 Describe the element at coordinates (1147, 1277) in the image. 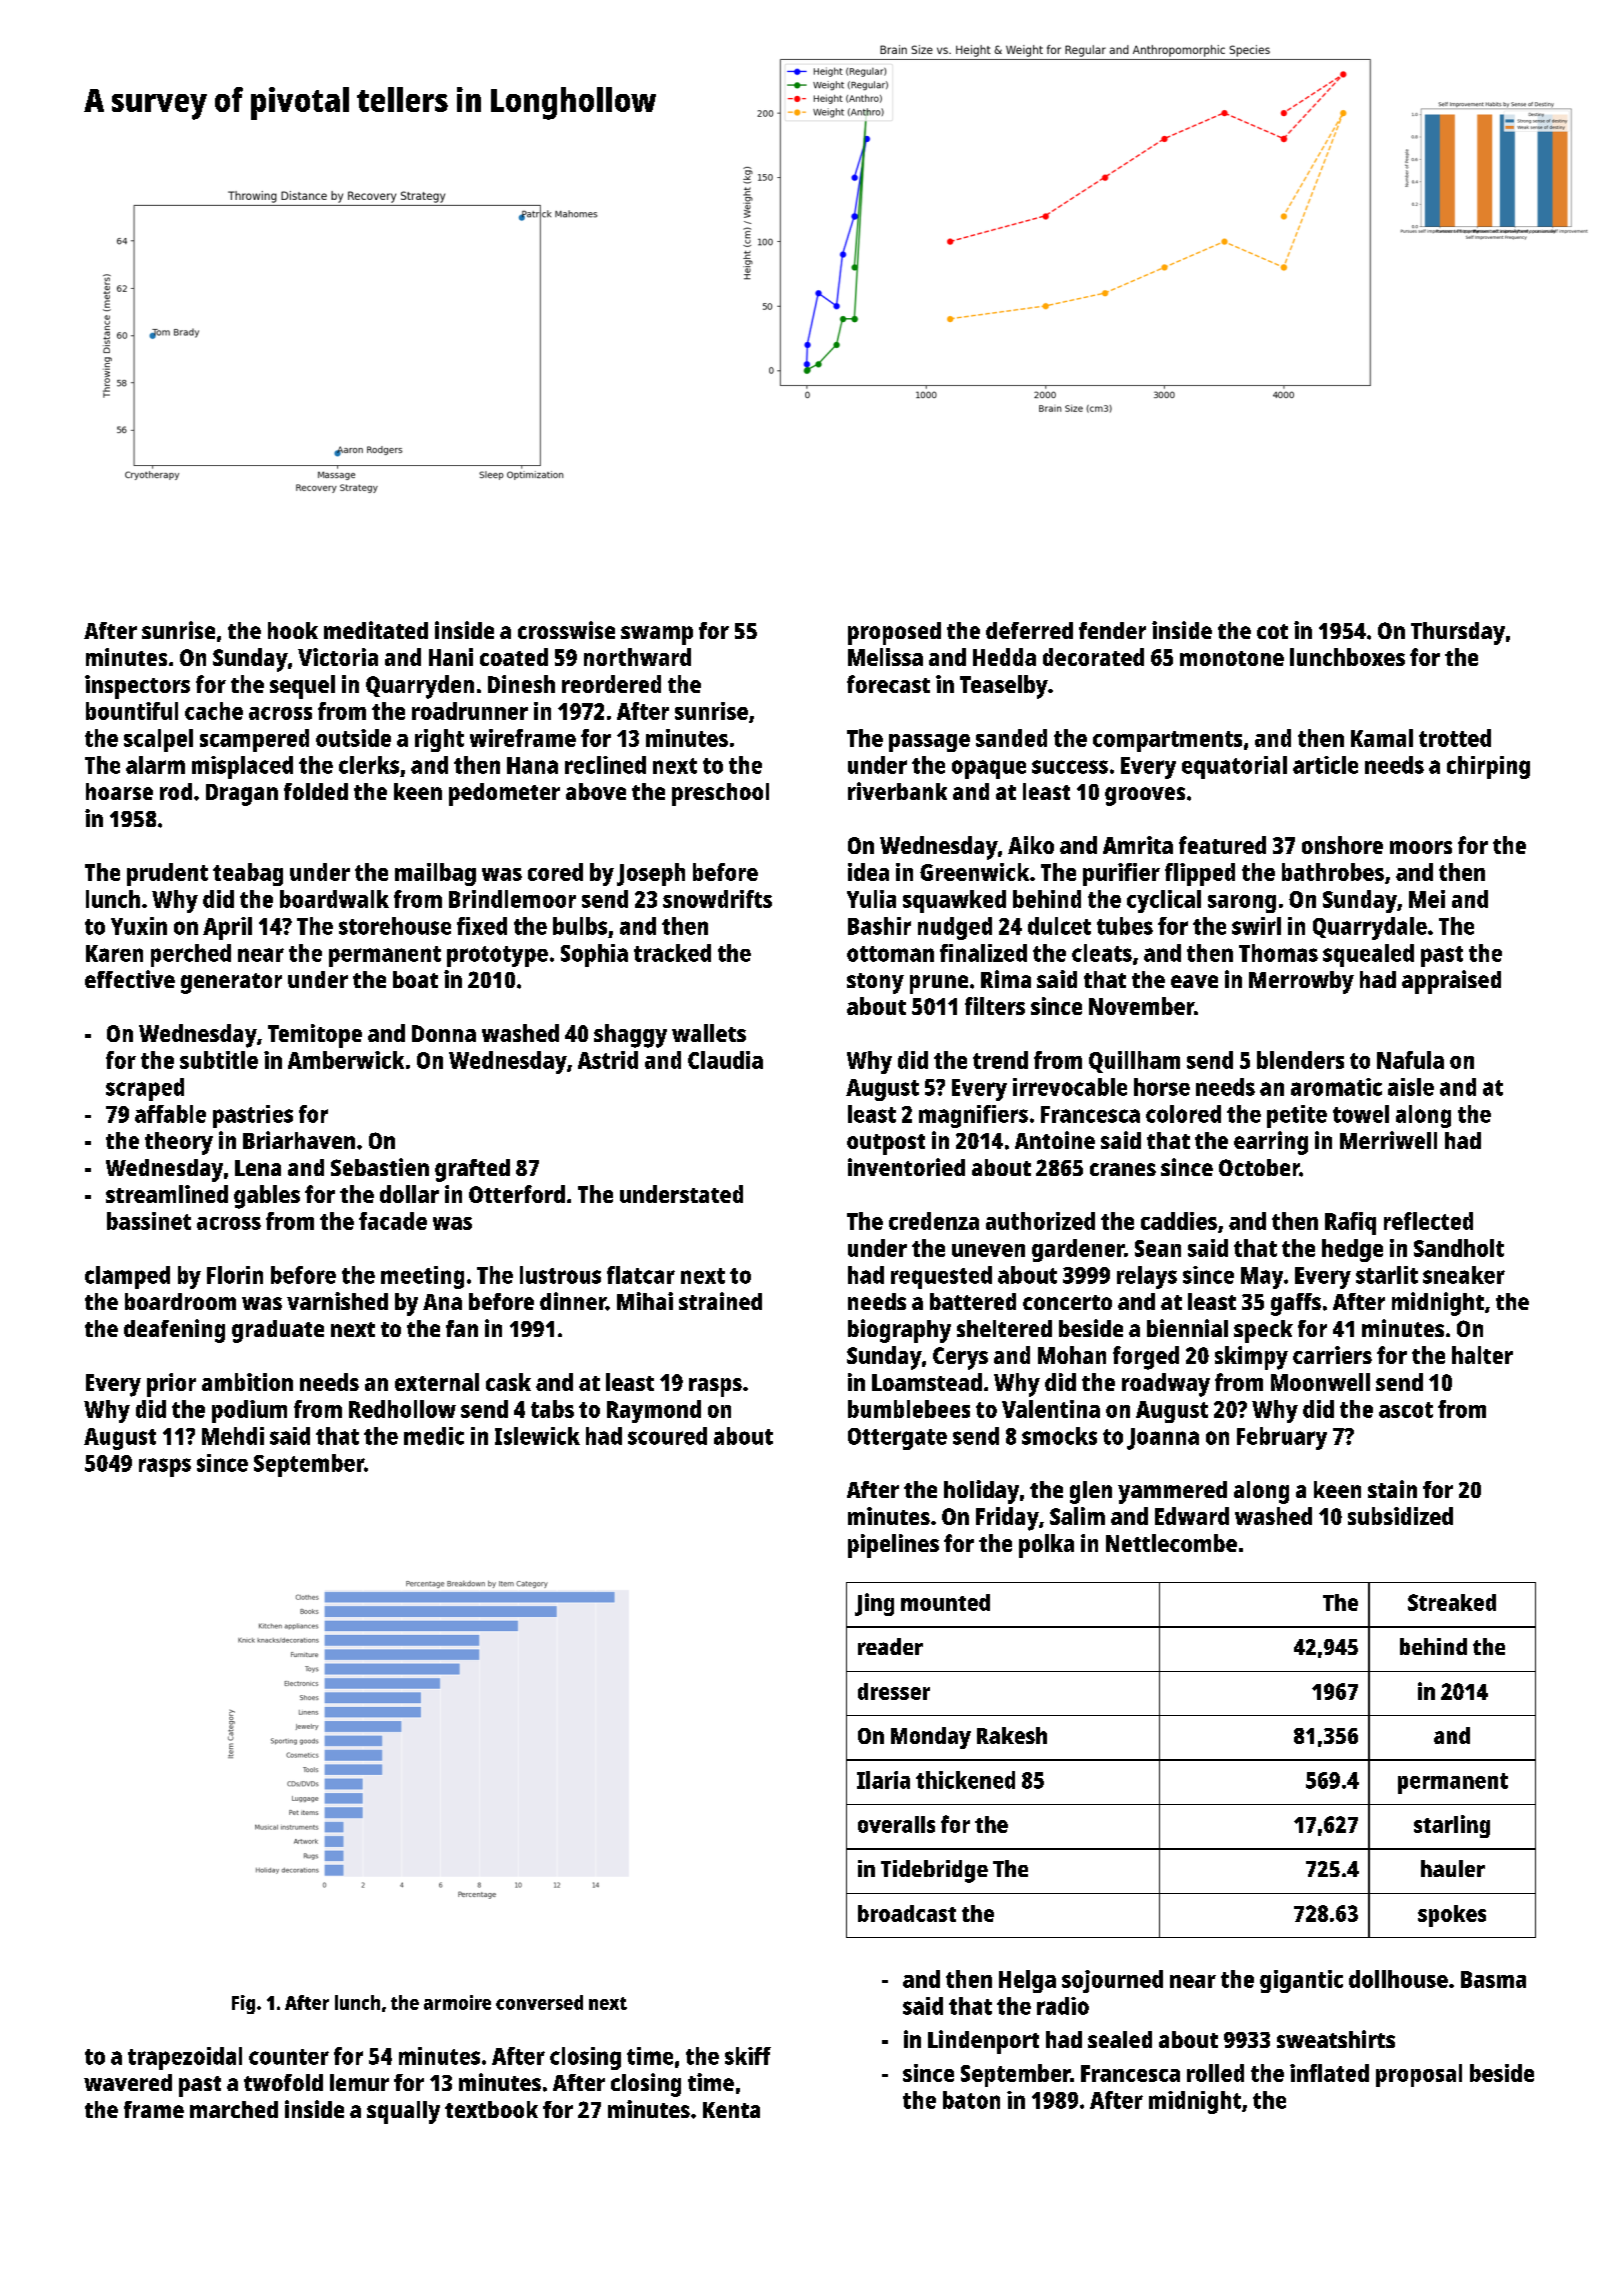

I see `relays` at that location.
